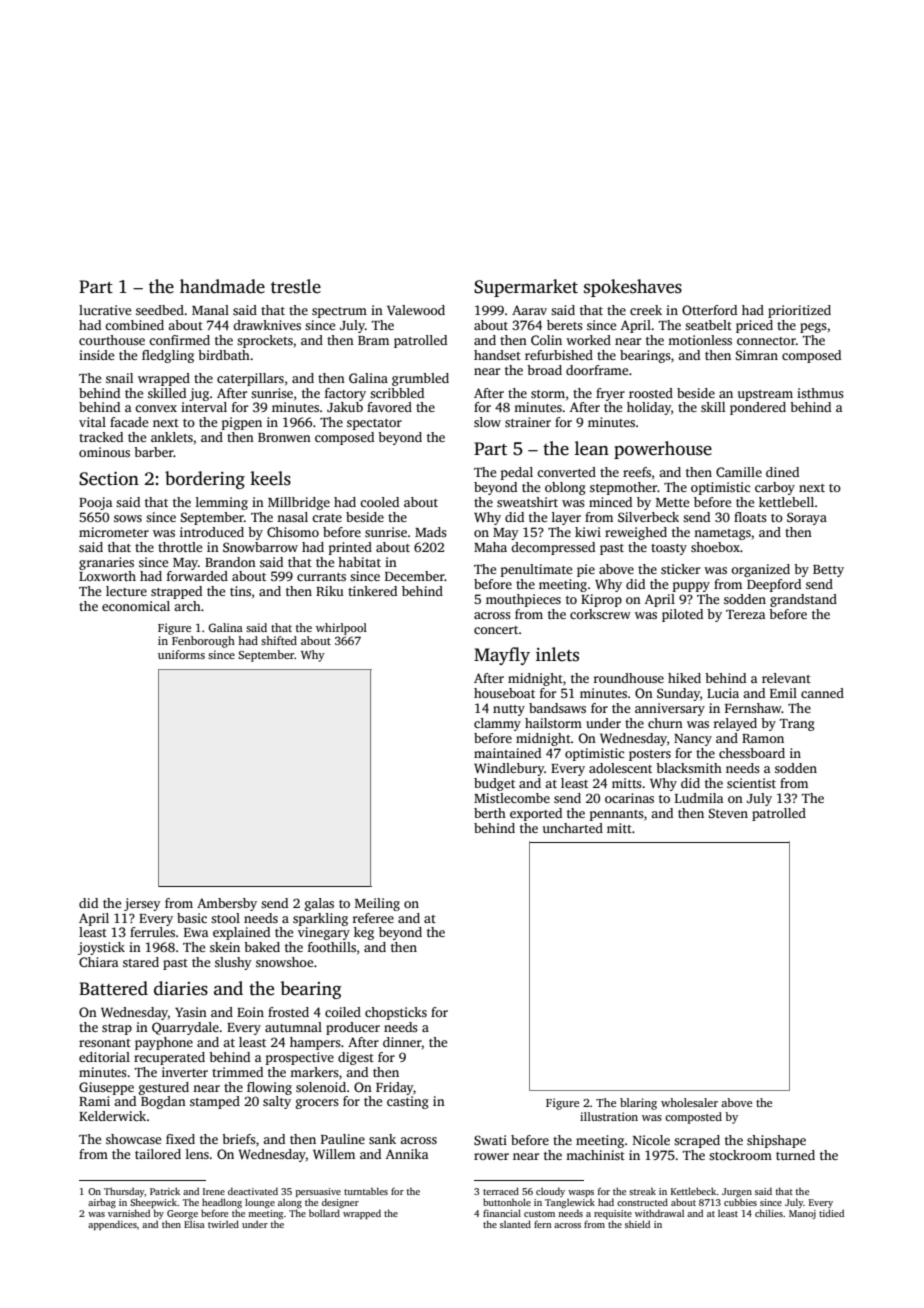 The image size is (924, 1308). What do you see at coordinates (112, 1225) in the screenshot?
I see `appendices` at bounding box center [112, 1225].
